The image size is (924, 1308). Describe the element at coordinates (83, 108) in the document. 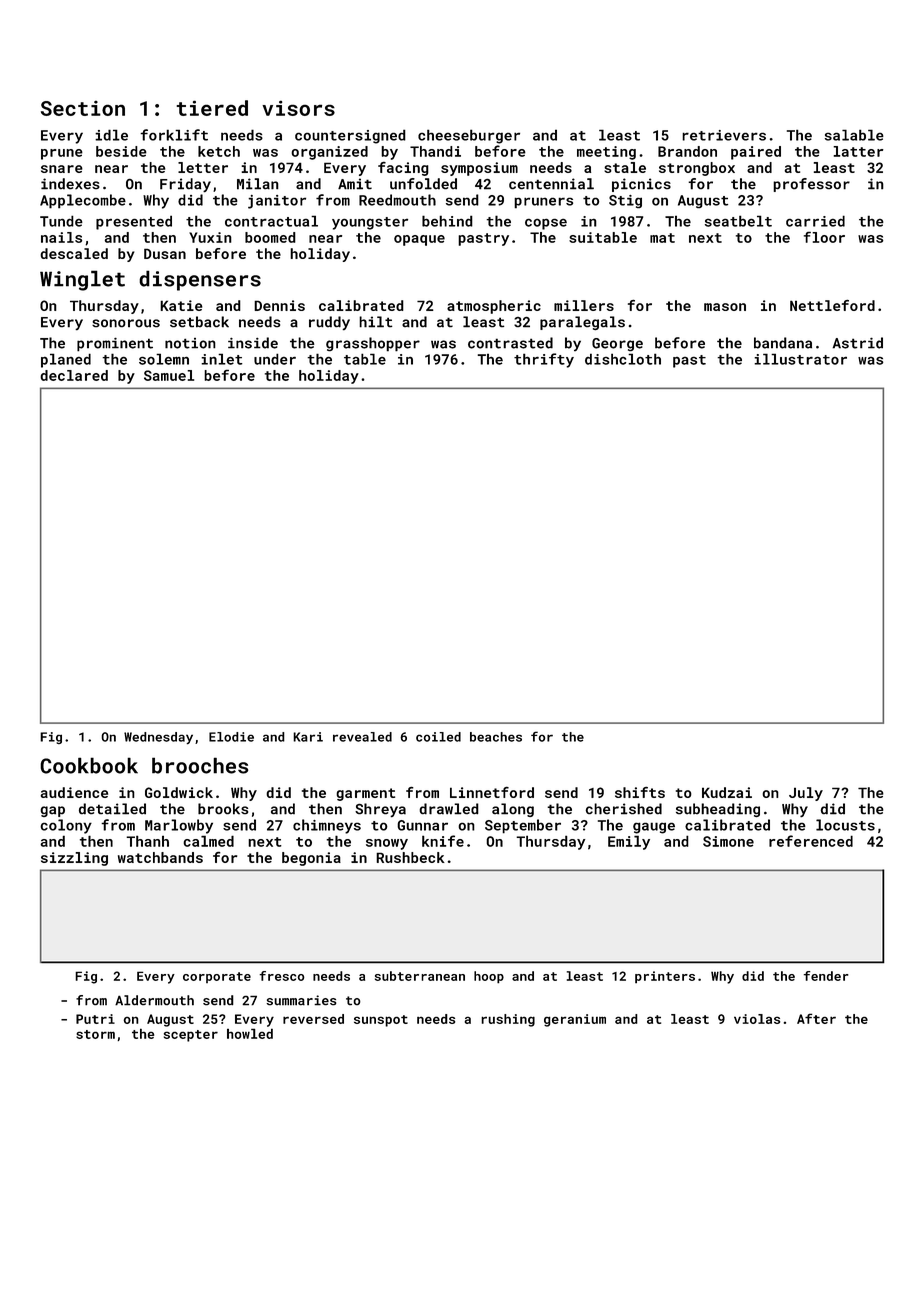

I see `Section` at that location.
